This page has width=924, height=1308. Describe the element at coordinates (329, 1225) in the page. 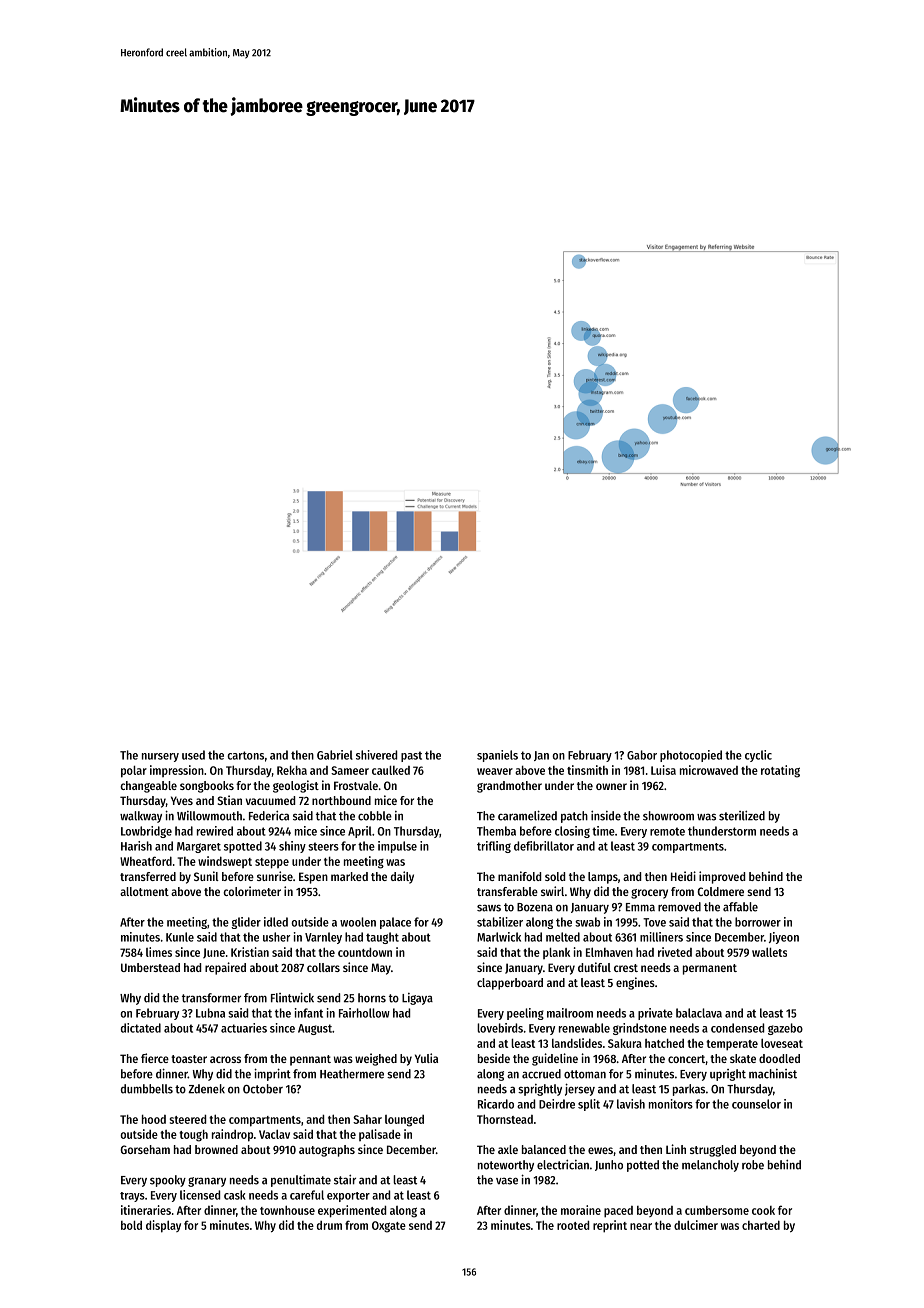

I see `drum` at that location.
